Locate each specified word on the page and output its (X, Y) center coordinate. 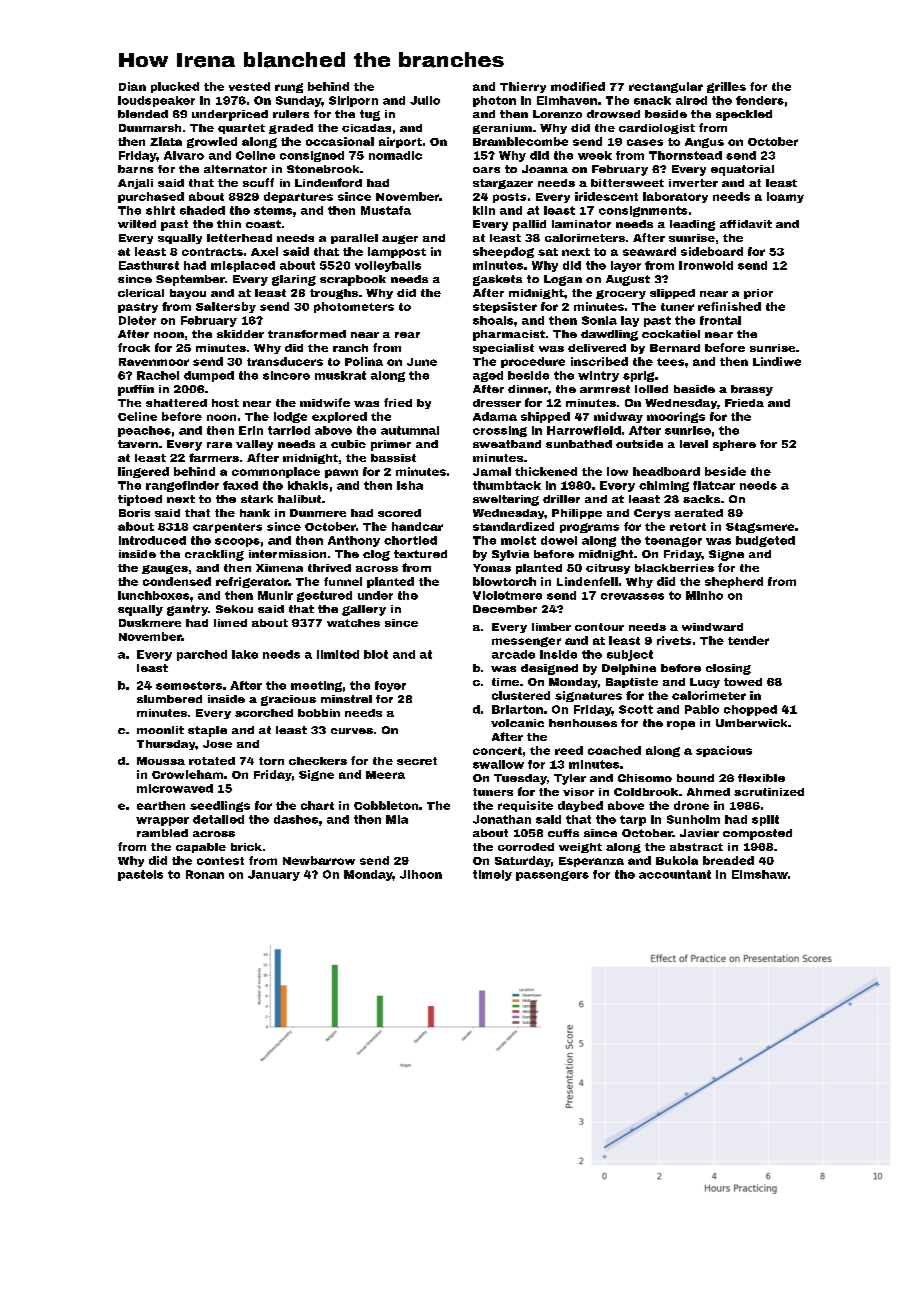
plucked (175, 87)
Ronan (205, 874)
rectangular (666, 87)
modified (578, 86)
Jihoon (421, 874)
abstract (696, 847)
